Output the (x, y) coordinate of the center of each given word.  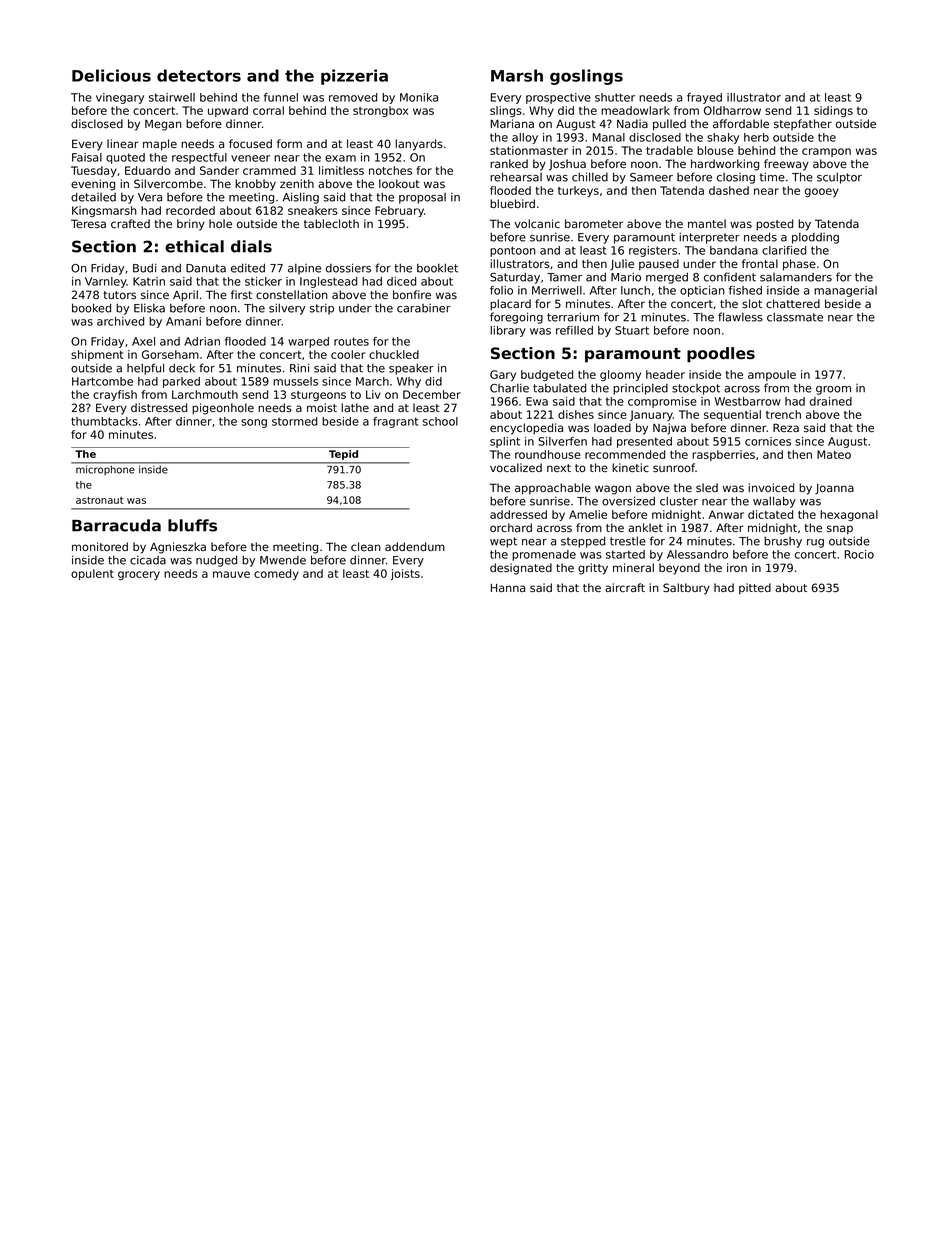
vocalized (516, 467)
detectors (199, 75)
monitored (100, 546)
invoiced (771, 487)
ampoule (772, 375)
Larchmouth (205, 394)
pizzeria (354, 77)
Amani (183, 321)
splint (505, 442)
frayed (704, 98)
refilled (574, 330)
